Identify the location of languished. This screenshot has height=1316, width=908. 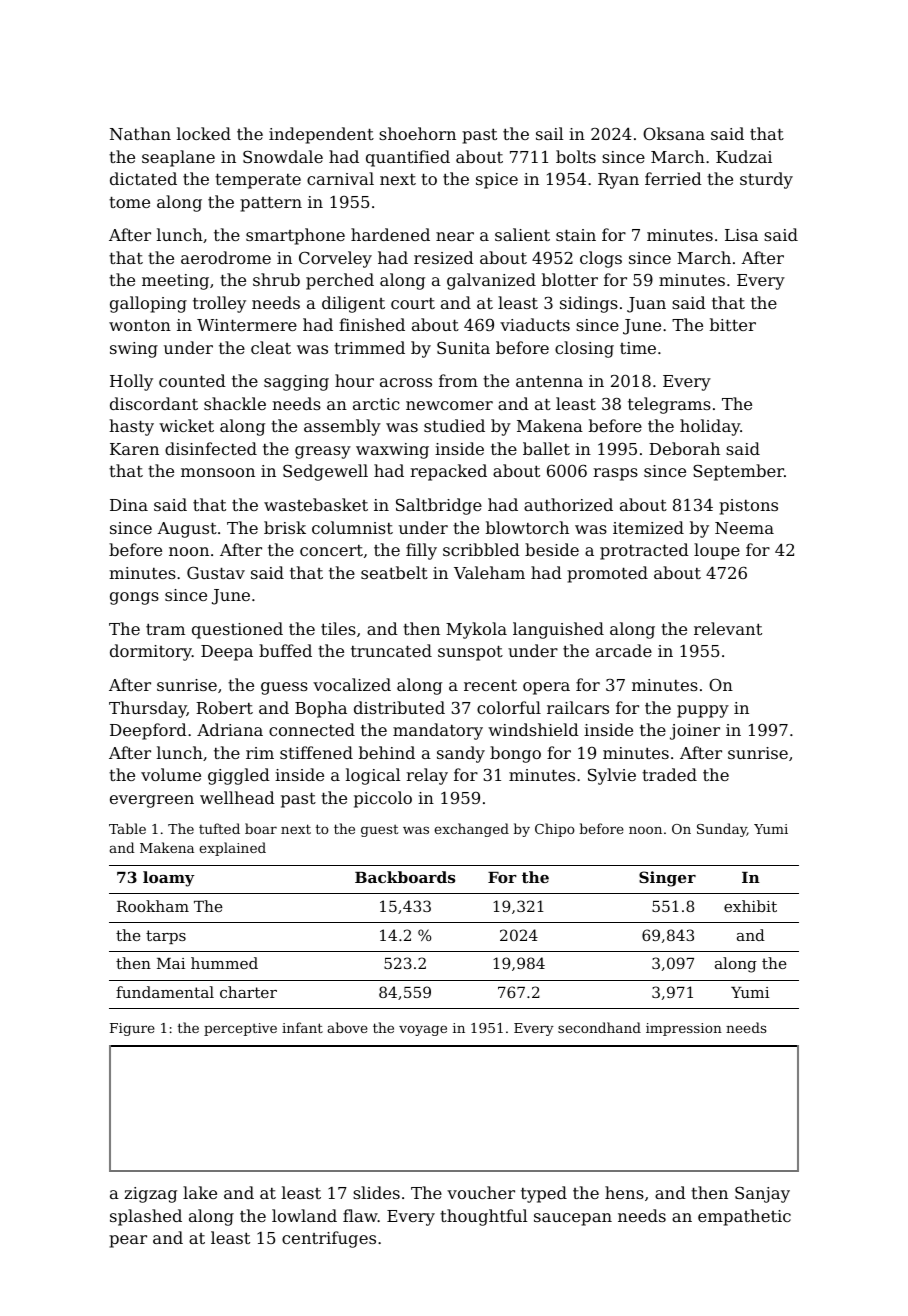
(558, 630).
